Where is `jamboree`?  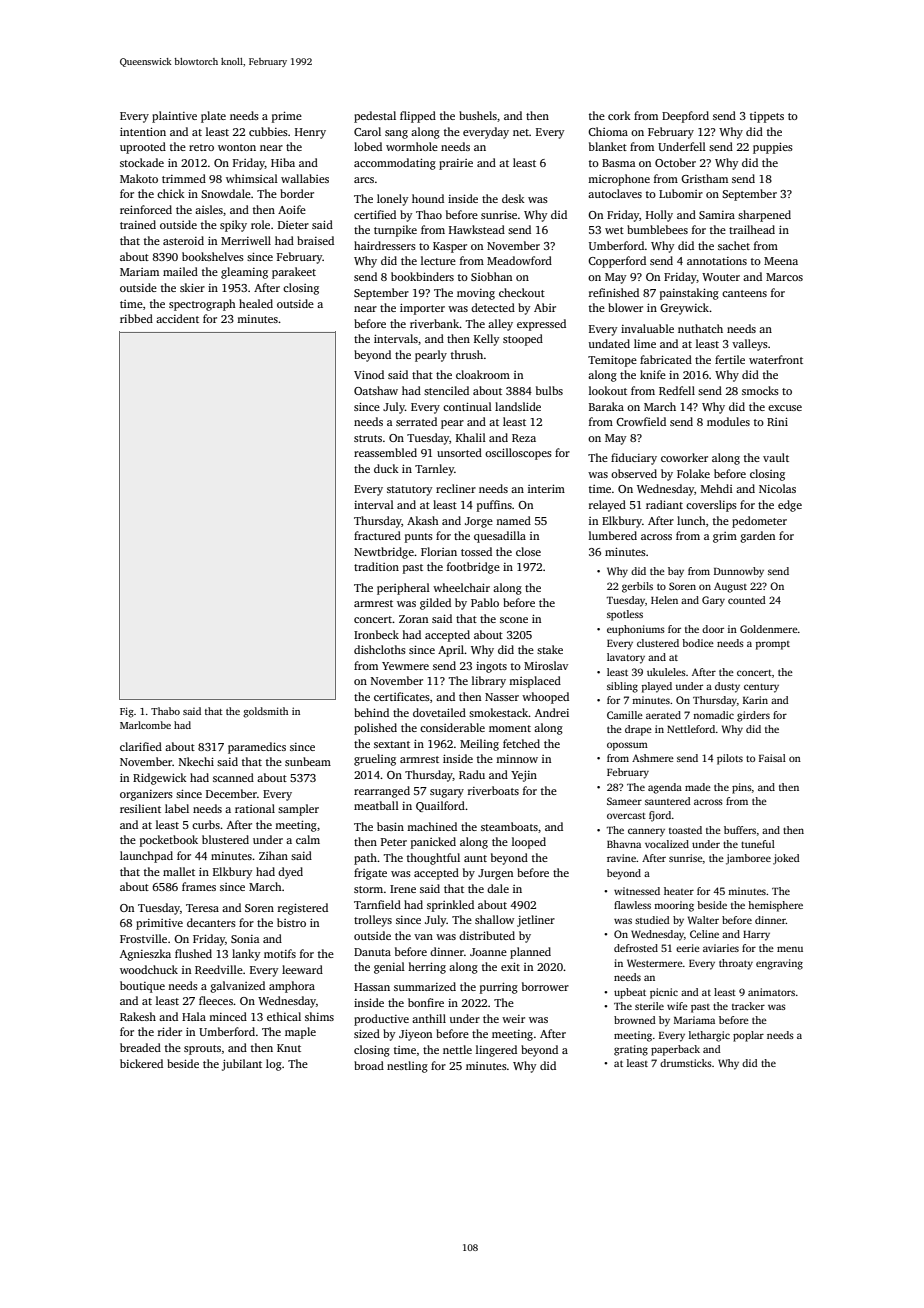 jamboree is located at coordinates (748, 859).
